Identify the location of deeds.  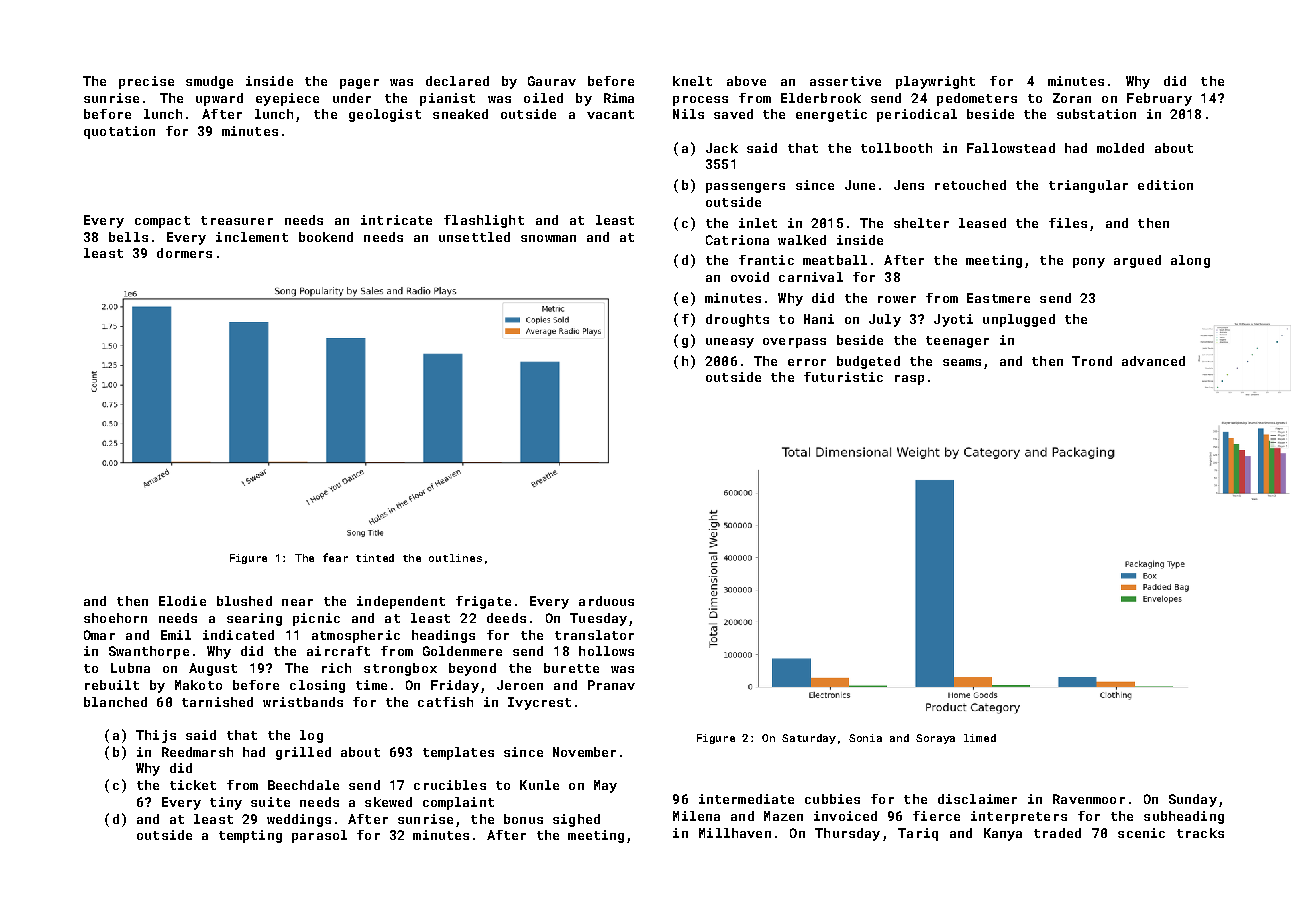
(506, 618).
